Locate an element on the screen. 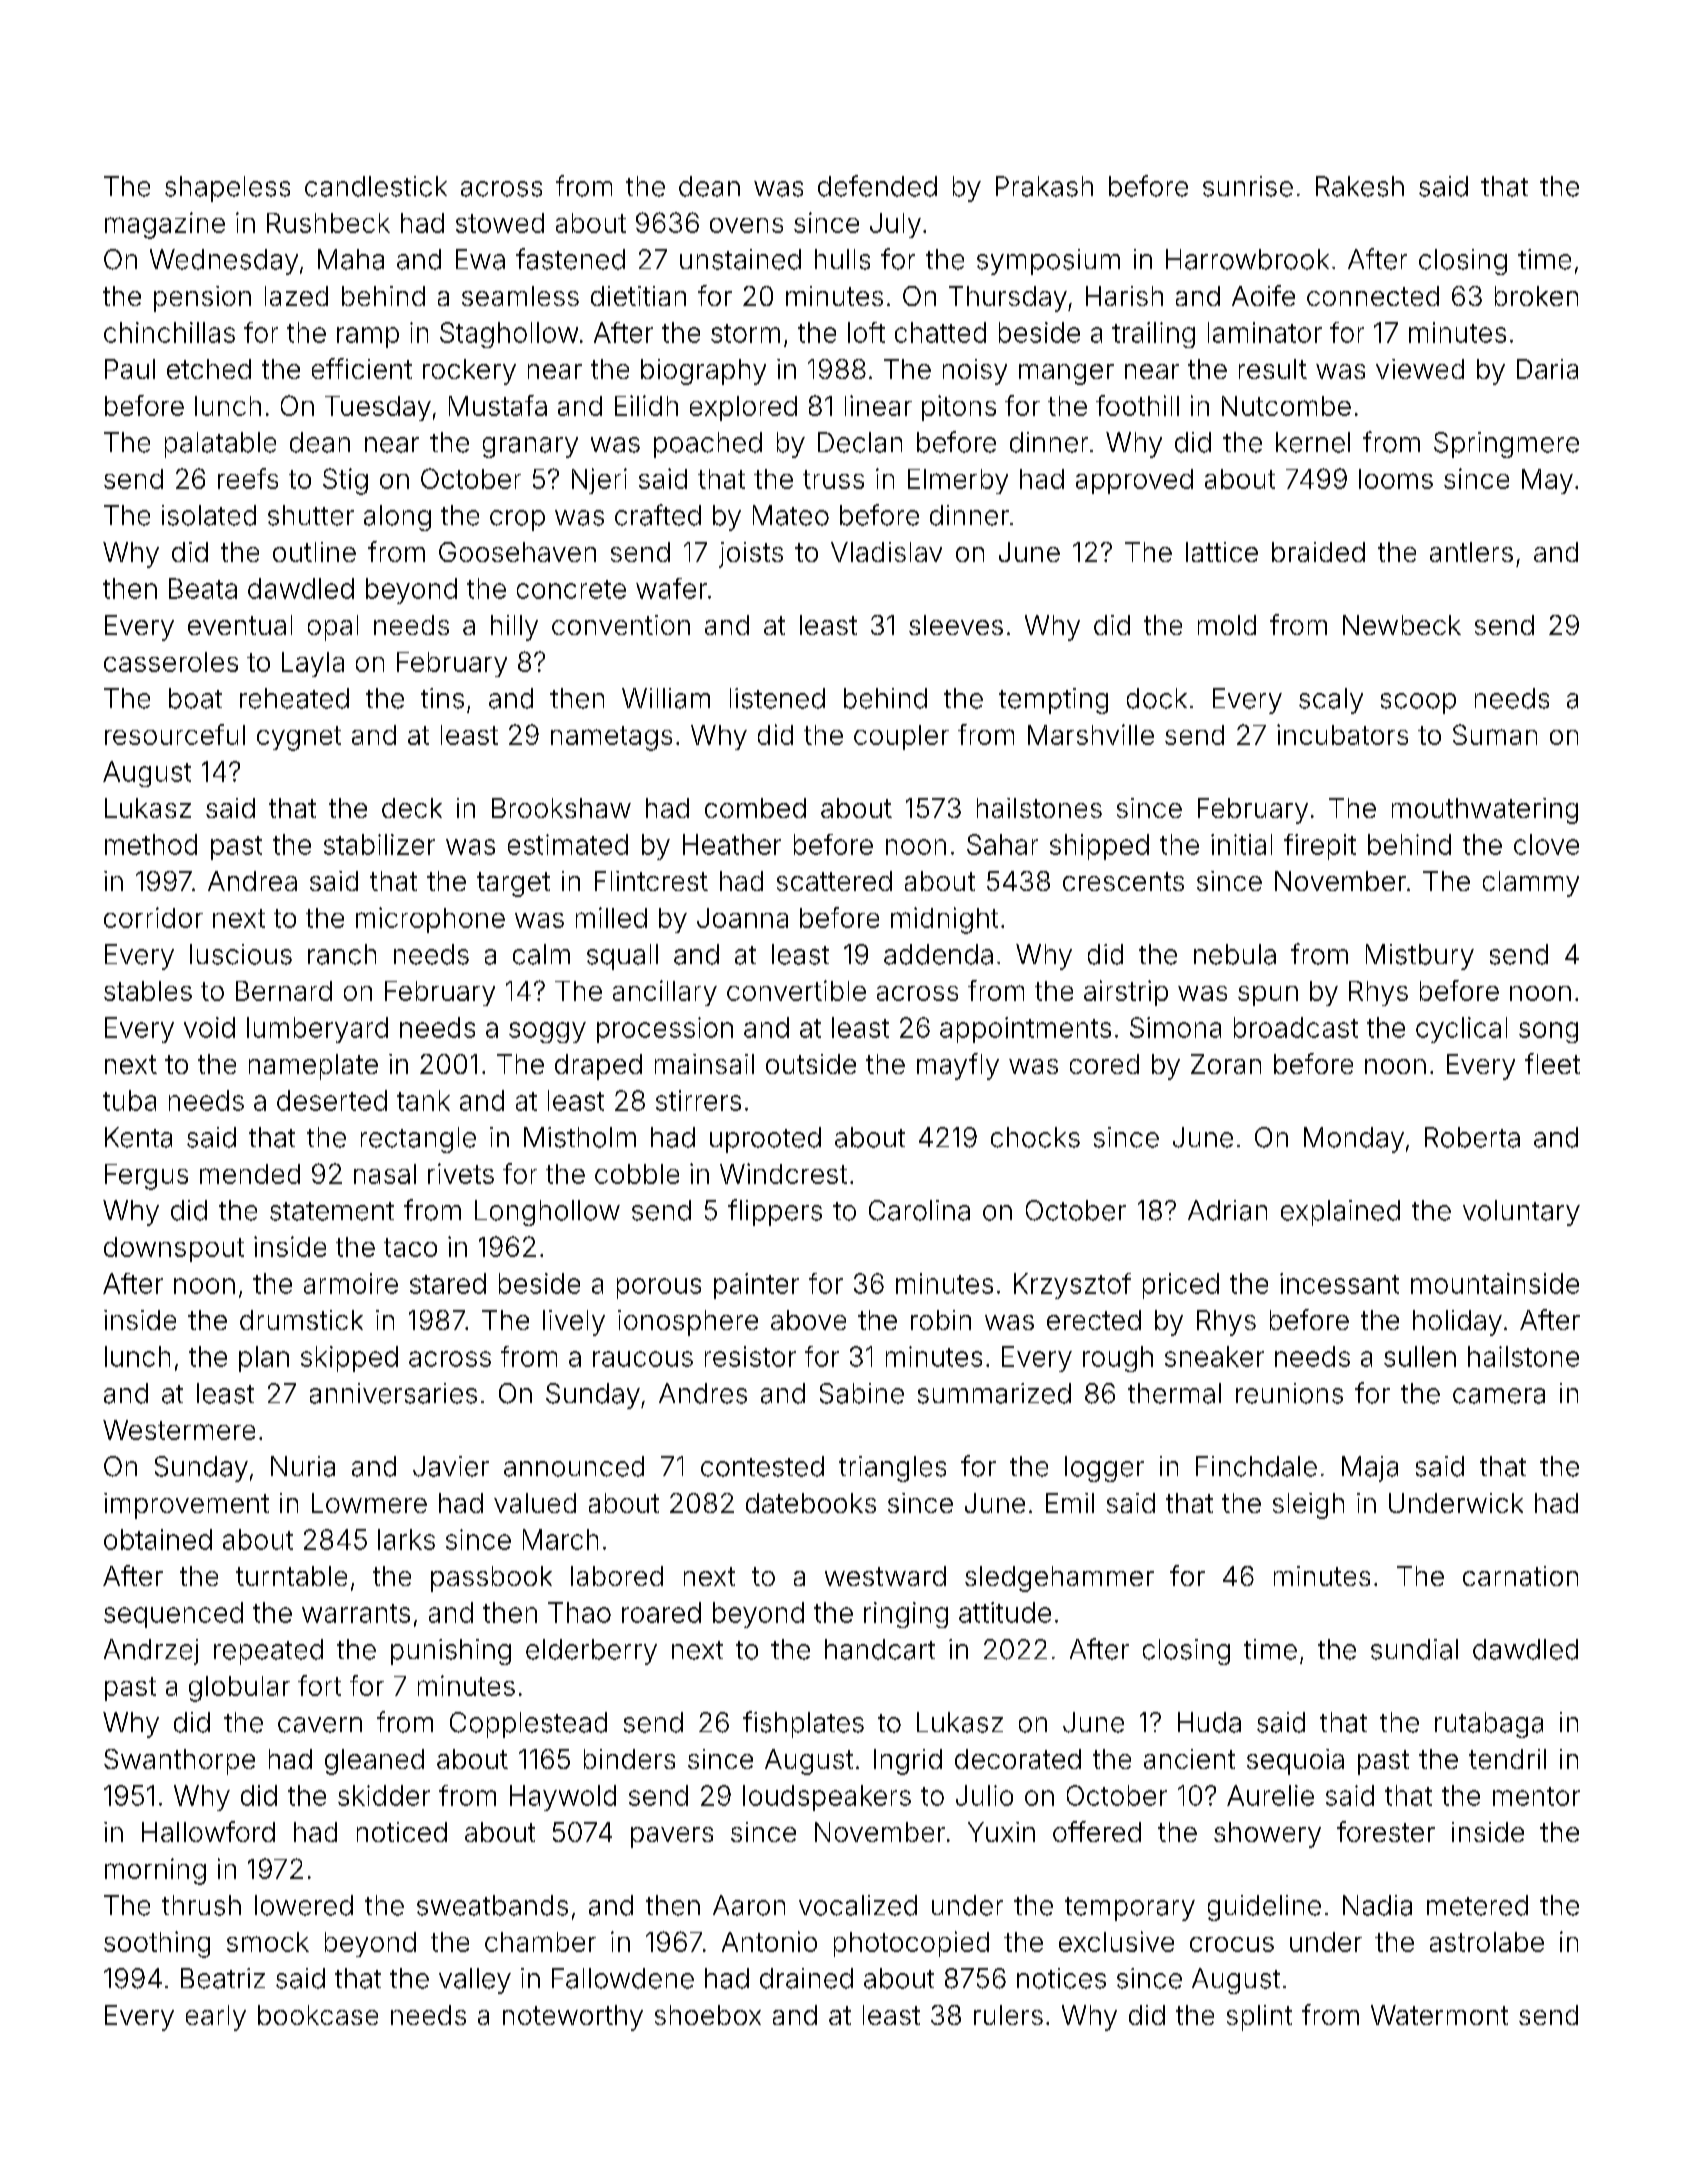  datebooks is located at coordinates (811, 1503).
